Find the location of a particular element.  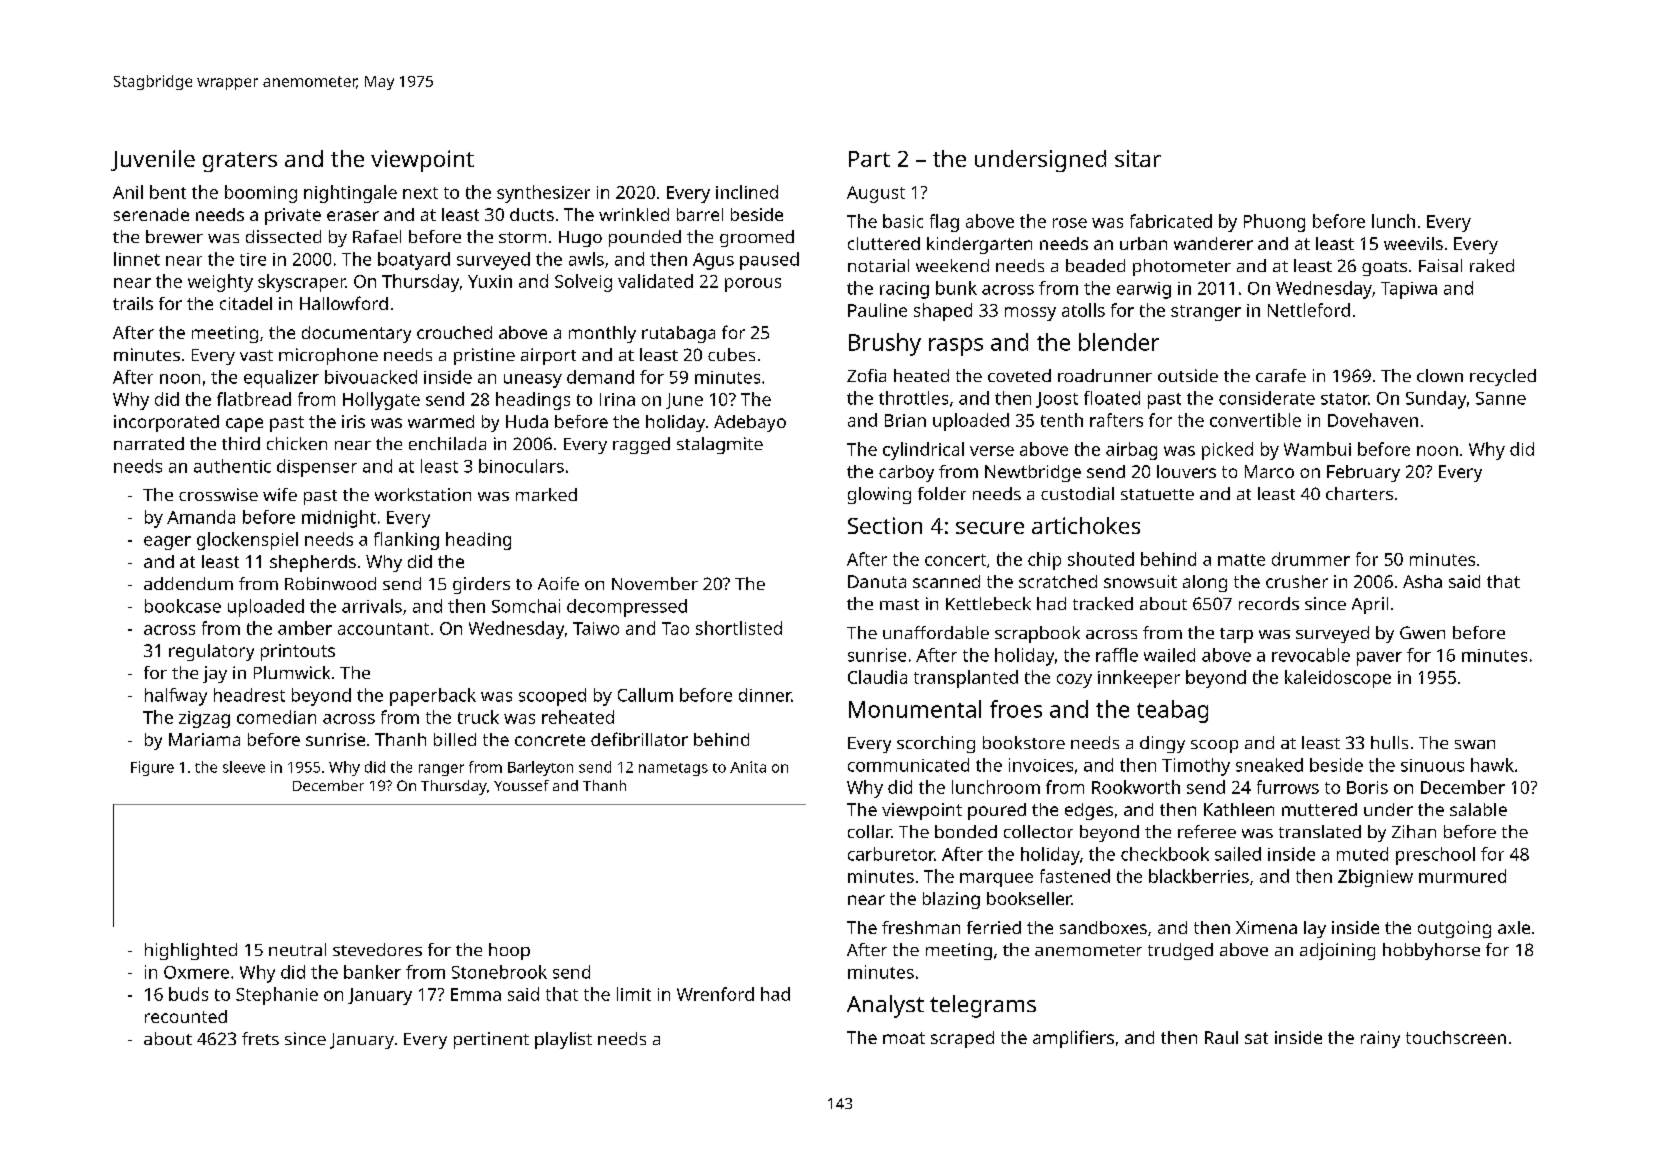

rainy is located at coordinates (1380, 1039).
